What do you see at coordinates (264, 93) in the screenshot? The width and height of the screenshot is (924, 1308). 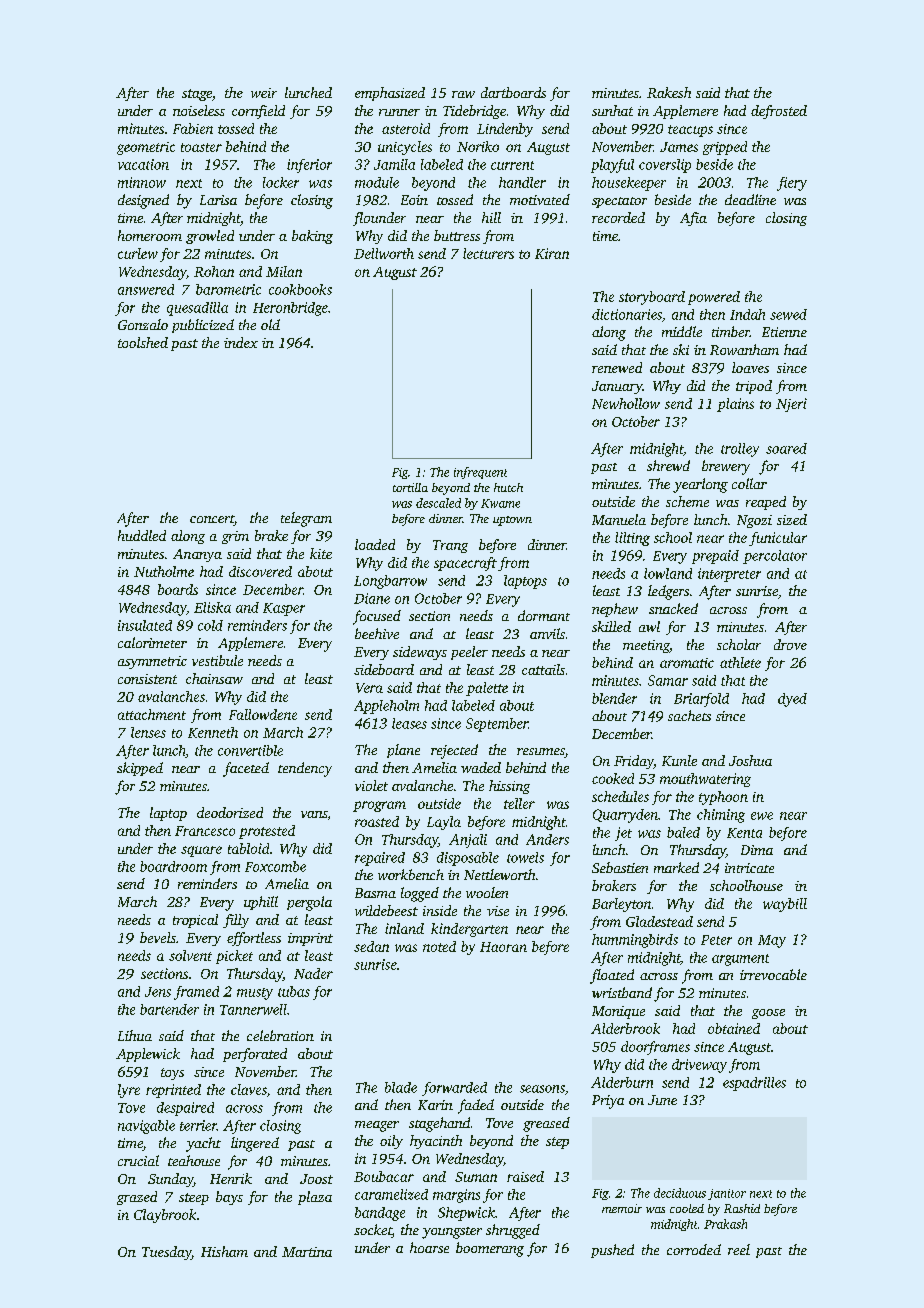 I see `weir` at bounding box center [264, 93].
